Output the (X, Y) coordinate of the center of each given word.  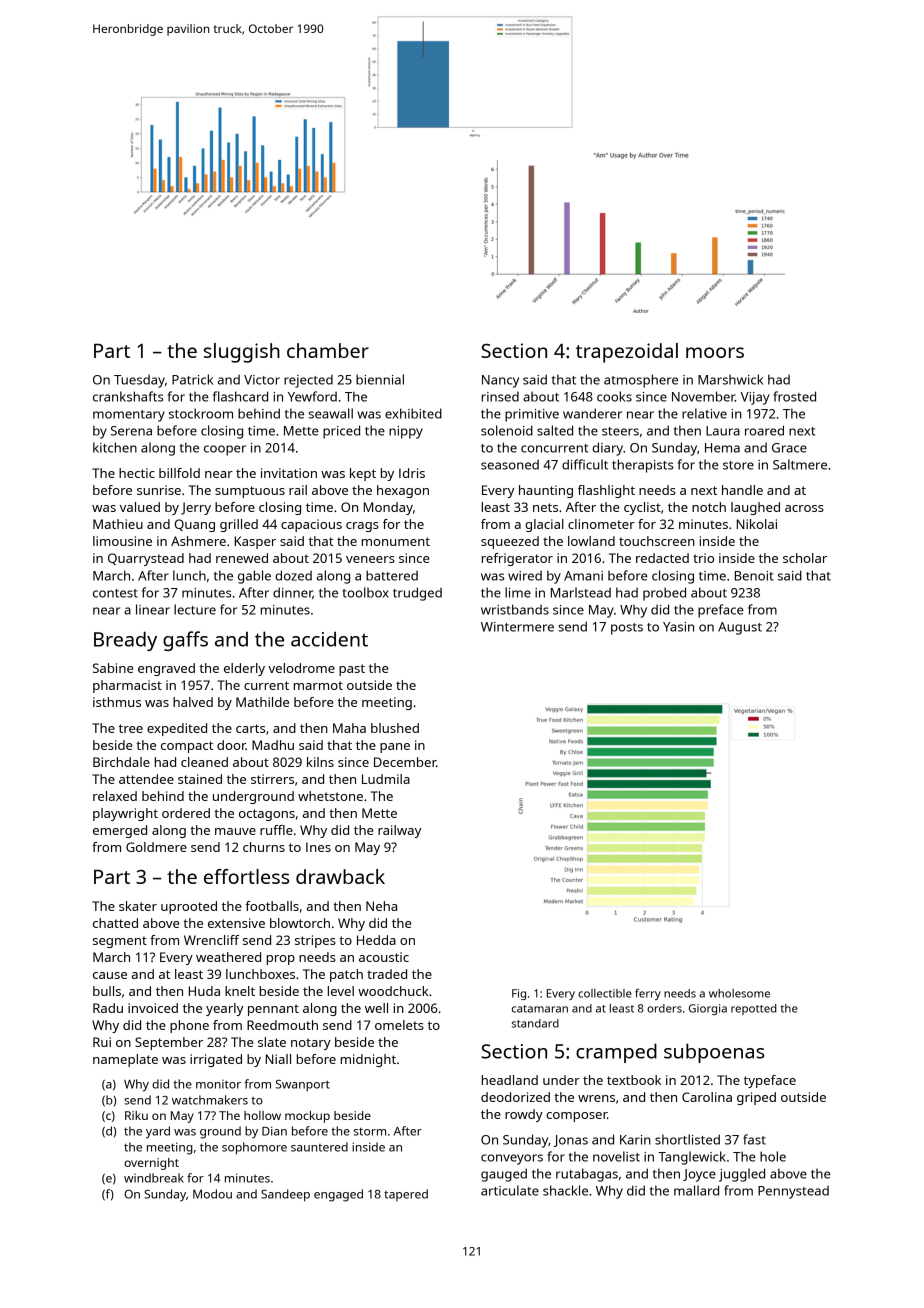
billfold (179, 473)
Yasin (678, 627)
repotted (754, 1009)
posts (627, 629)
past (352, 670)
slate (272, 1042)
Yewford (312, 396)
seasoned (510, 465)
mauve (235, 831)
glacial (544, 525)
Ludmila (386, 779)
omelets (399, 1025)
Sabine (113, 668)
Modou (212, 1194)
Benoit (754, 576)
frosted (794, 396)
